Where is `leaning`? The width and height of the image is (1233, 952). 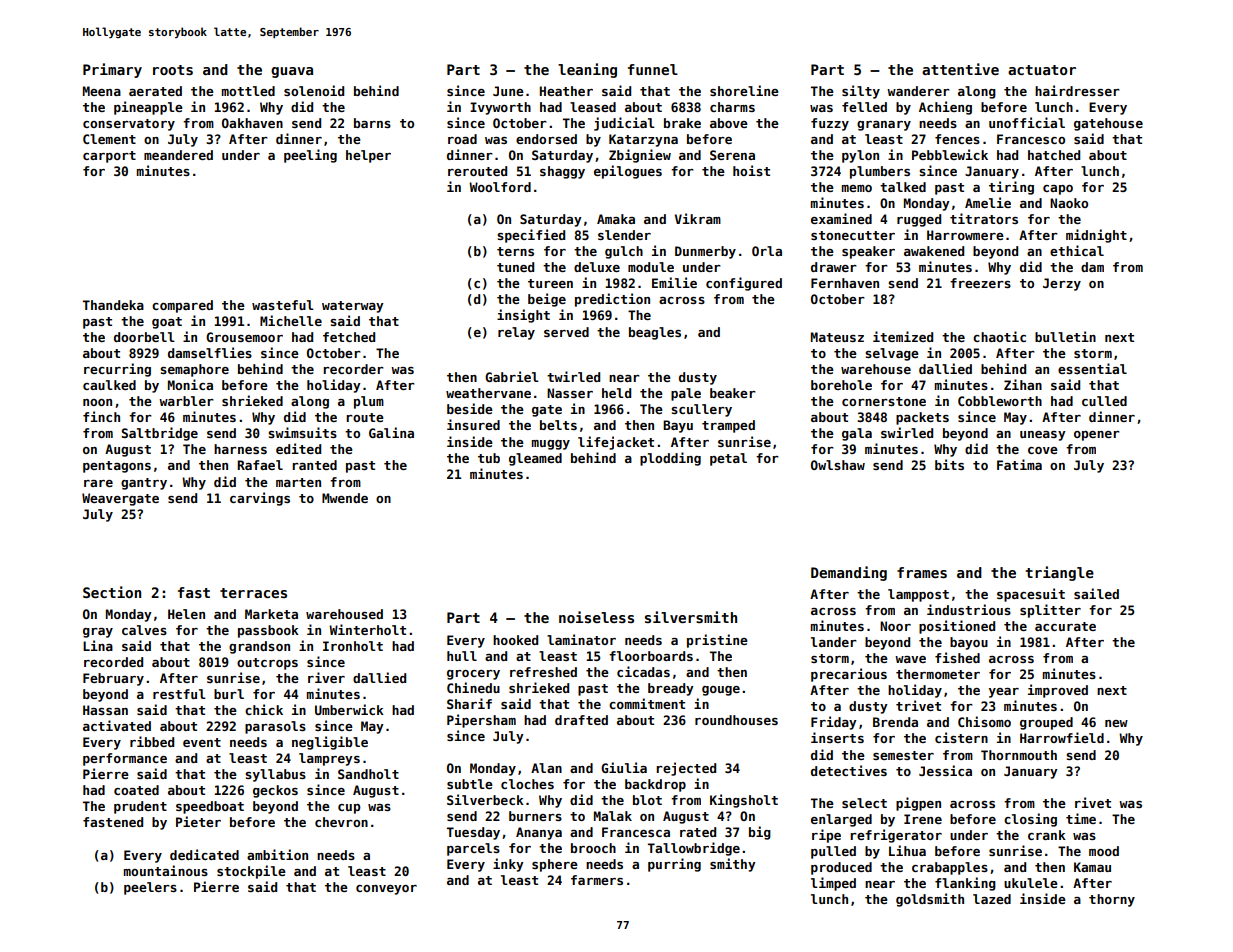
leaning is located at coordinates (587, 70).
